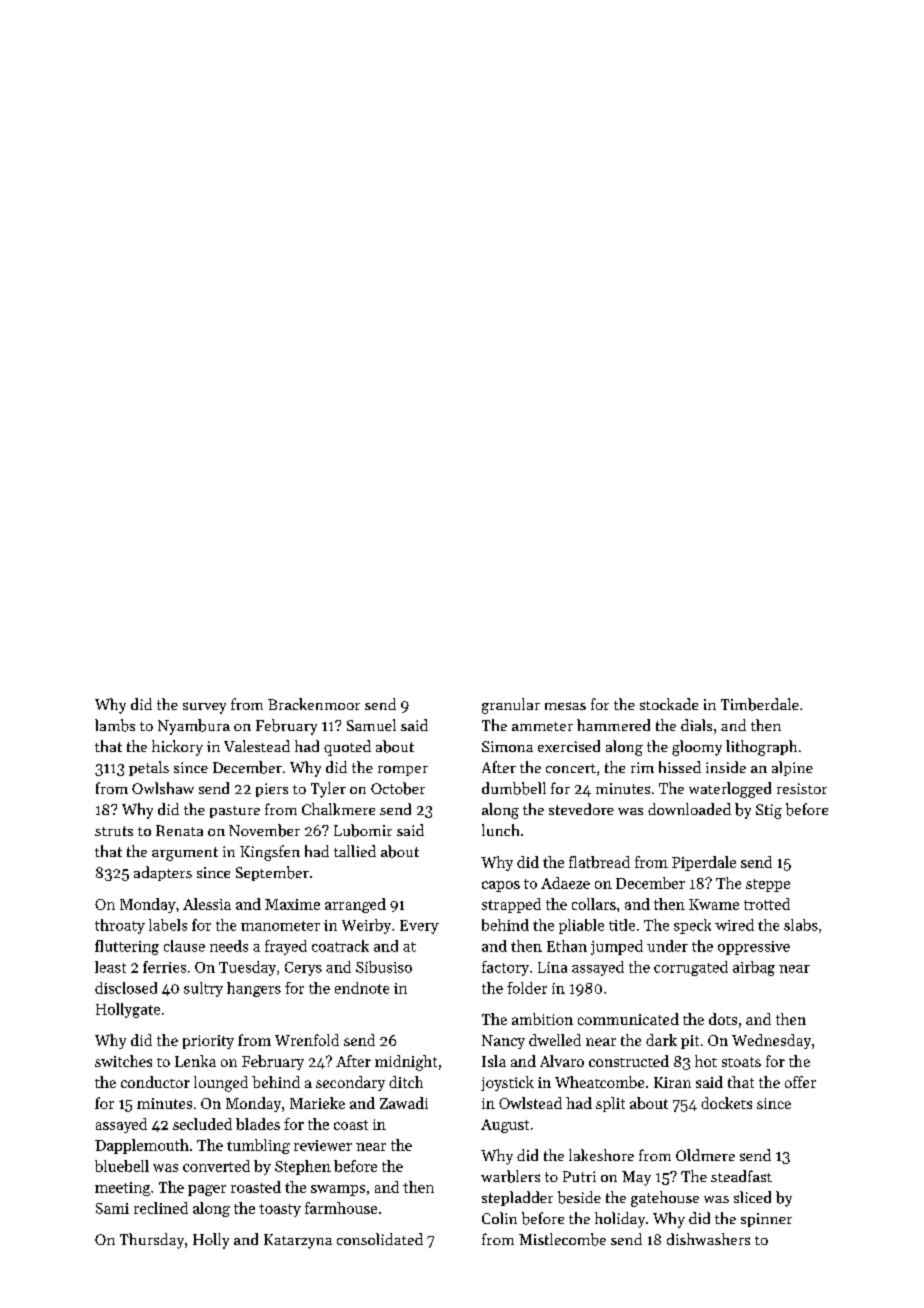 The image size is (924, 1308). What do you see at coordinates (499, 1218) in the document?
I see `Colin` at bounding box center [499, 1218].
